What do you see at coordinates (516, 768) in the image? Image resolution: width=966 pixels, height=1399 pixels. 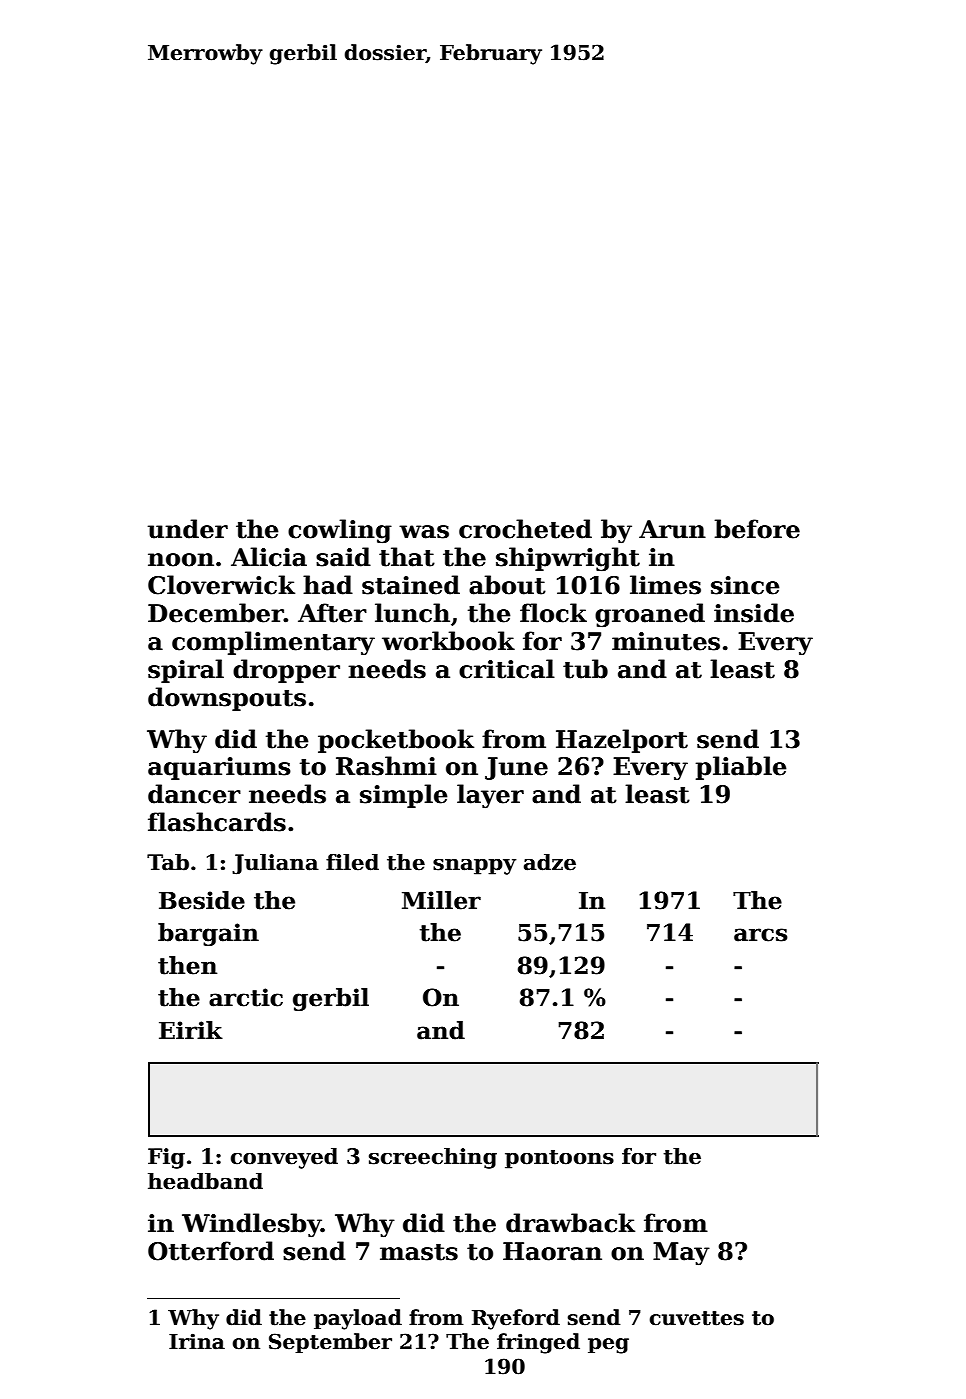 I see `June` at bounding box center [516, 768].
